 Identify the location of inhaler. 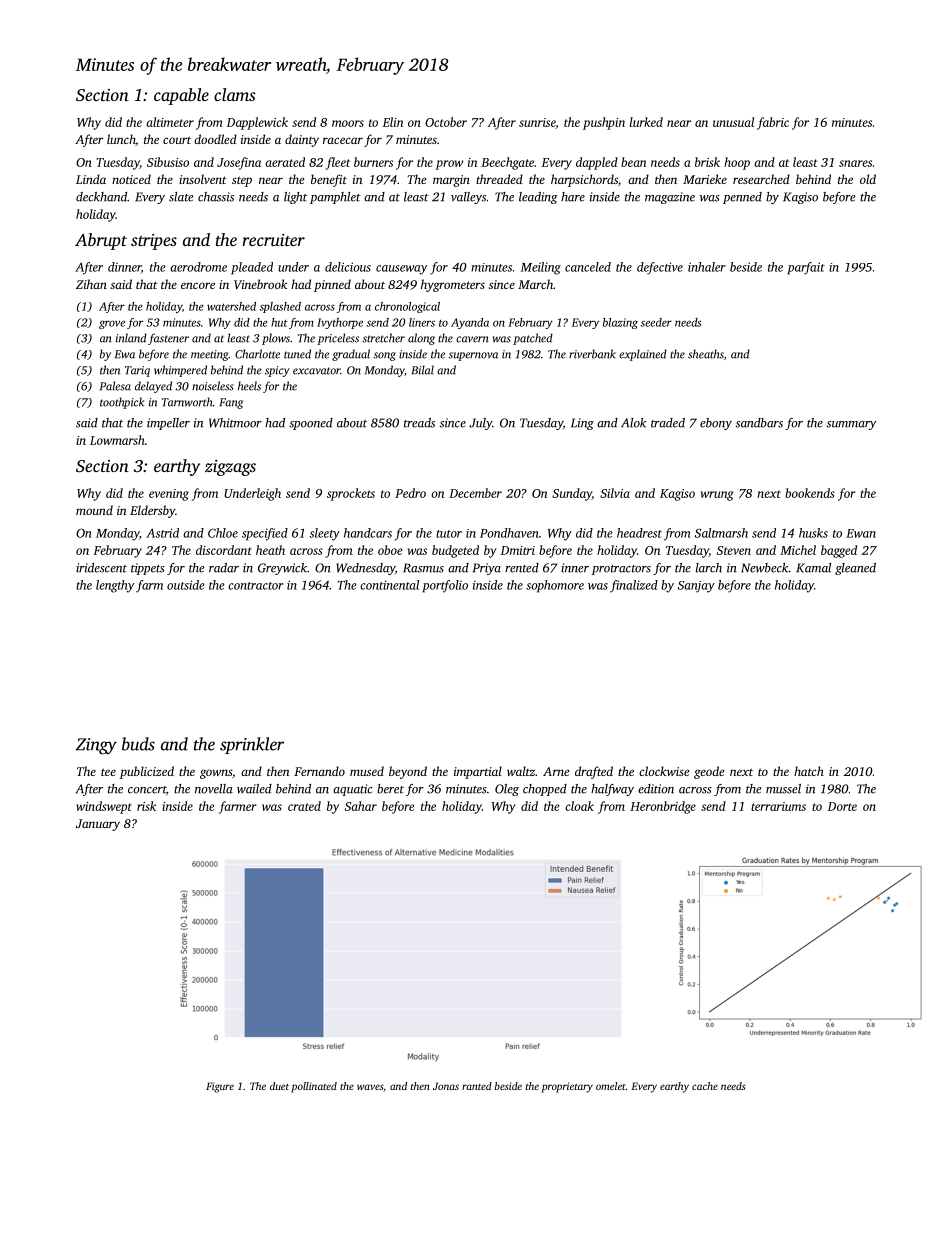
(707, 267).
